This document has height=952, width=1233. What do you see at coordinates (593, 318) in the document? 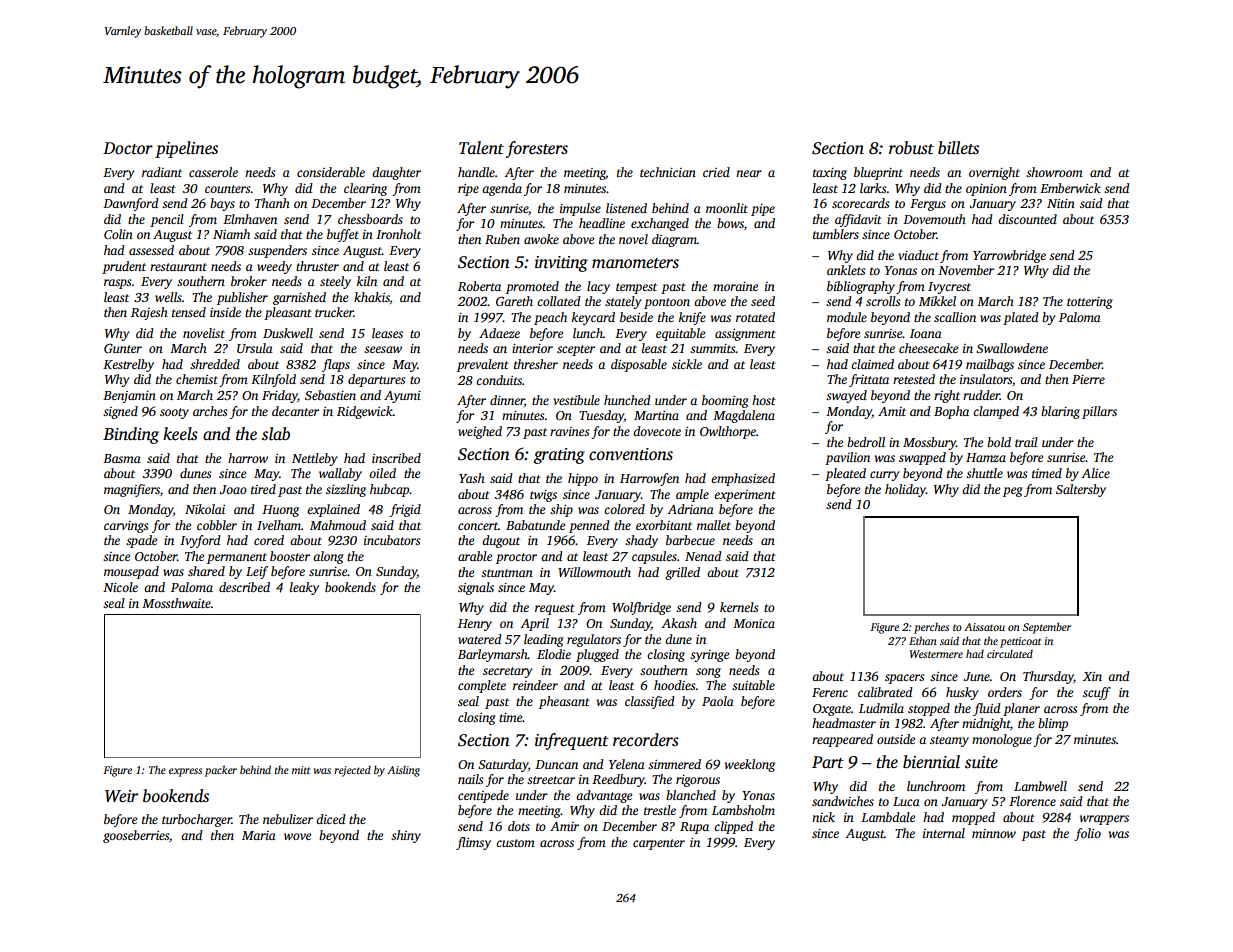
I see `keycard` at bounding box center [593, 318].
